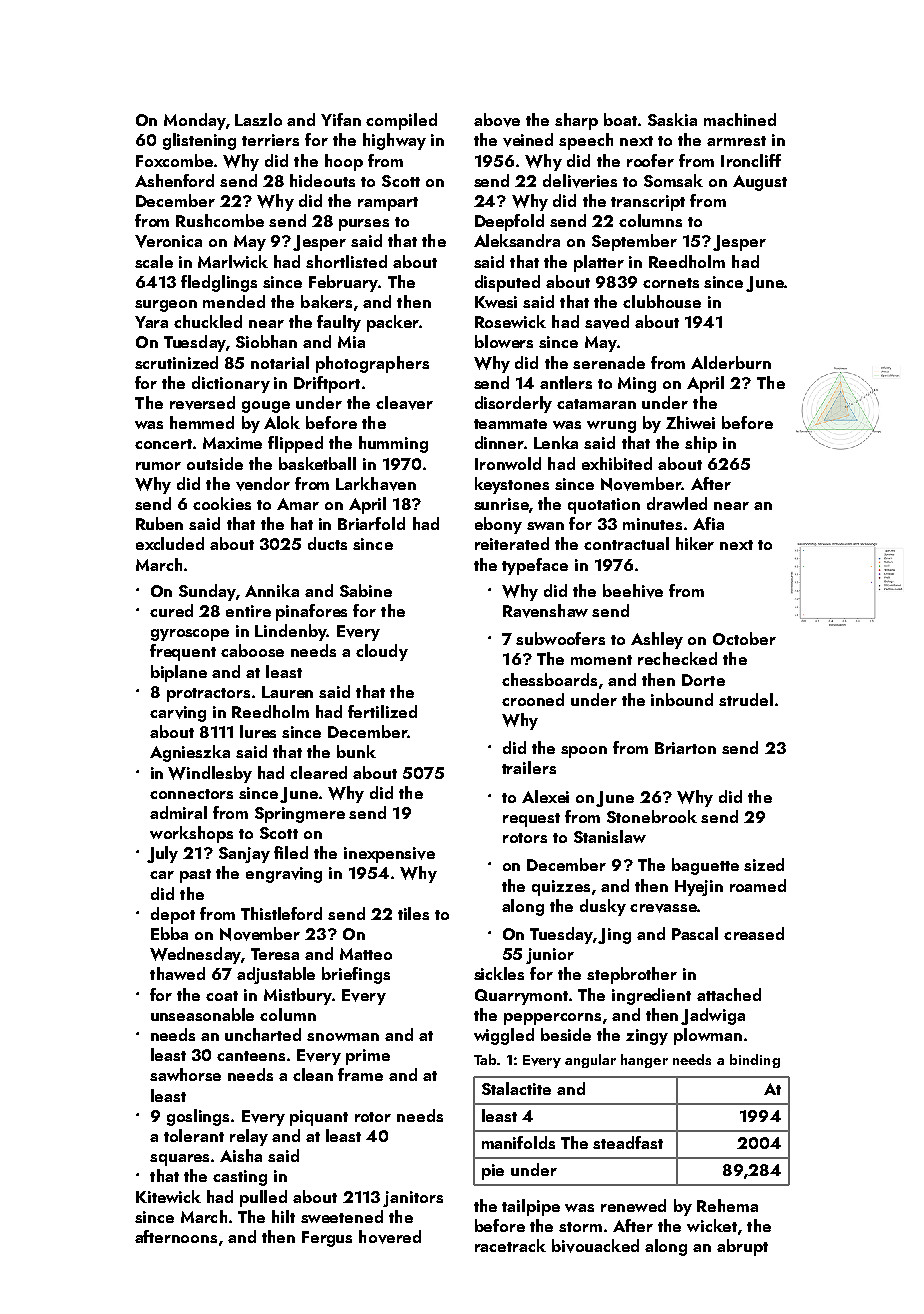 The width and height of the screenshot is (924, 1314). I want to click on hideouts, so click(322, 180).
